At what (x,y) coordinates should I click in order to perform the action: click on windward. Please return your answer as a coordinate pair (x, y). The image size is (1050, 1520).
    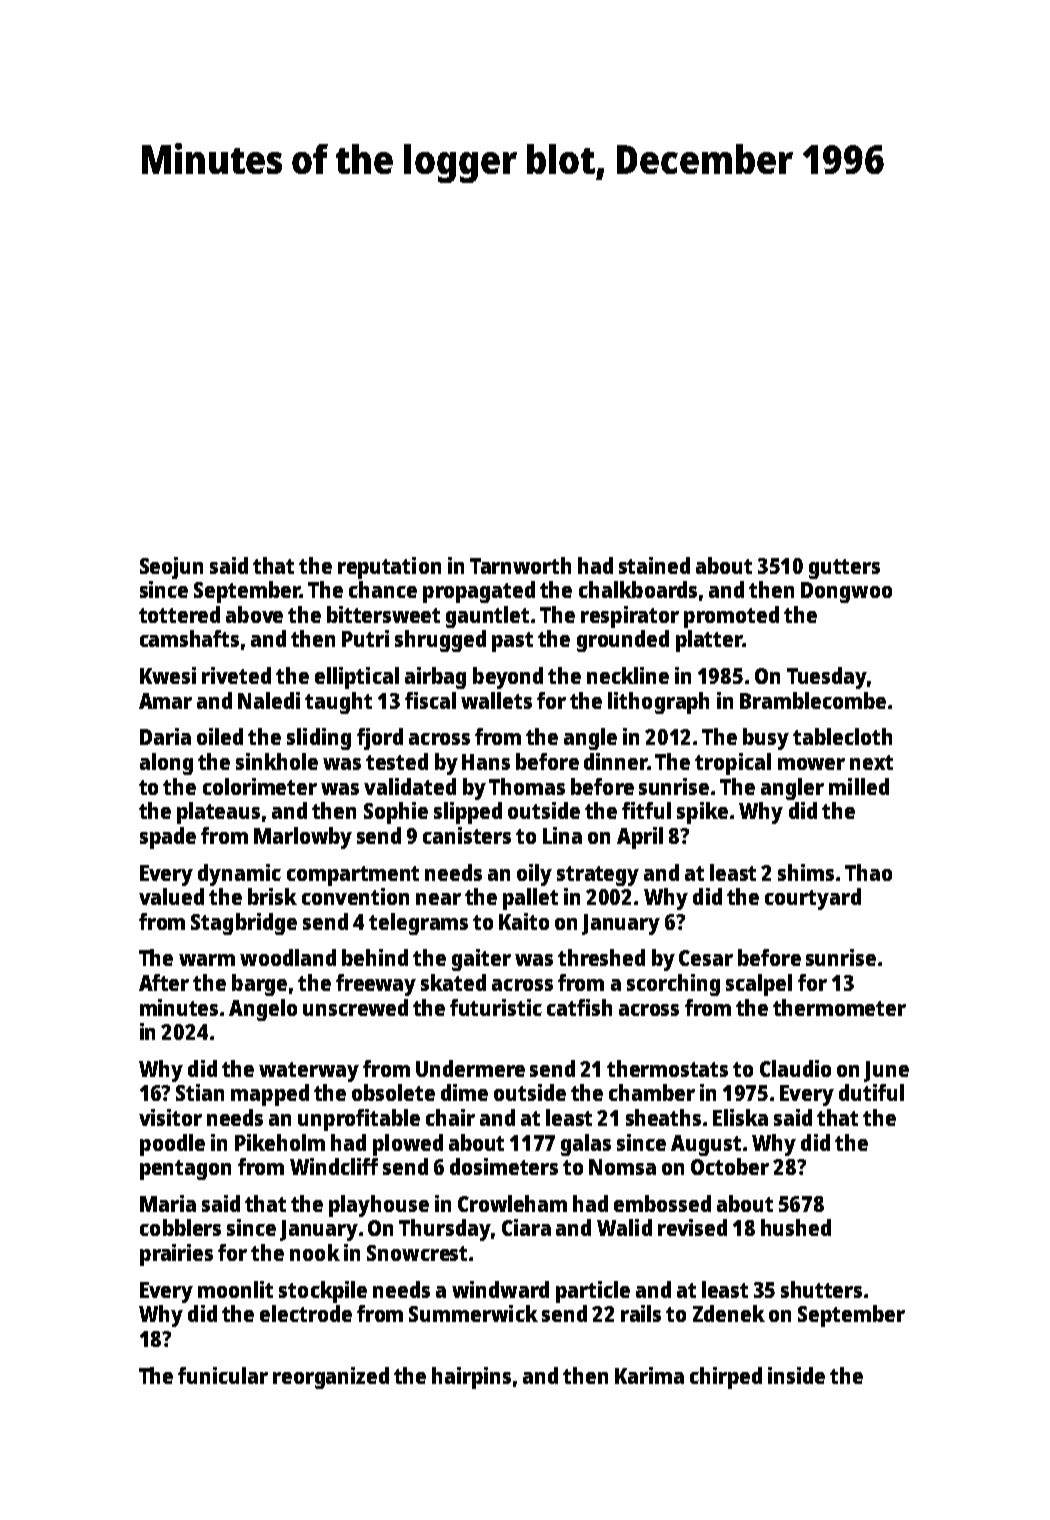
    Looking at the image, I should click on (500, 1289).
